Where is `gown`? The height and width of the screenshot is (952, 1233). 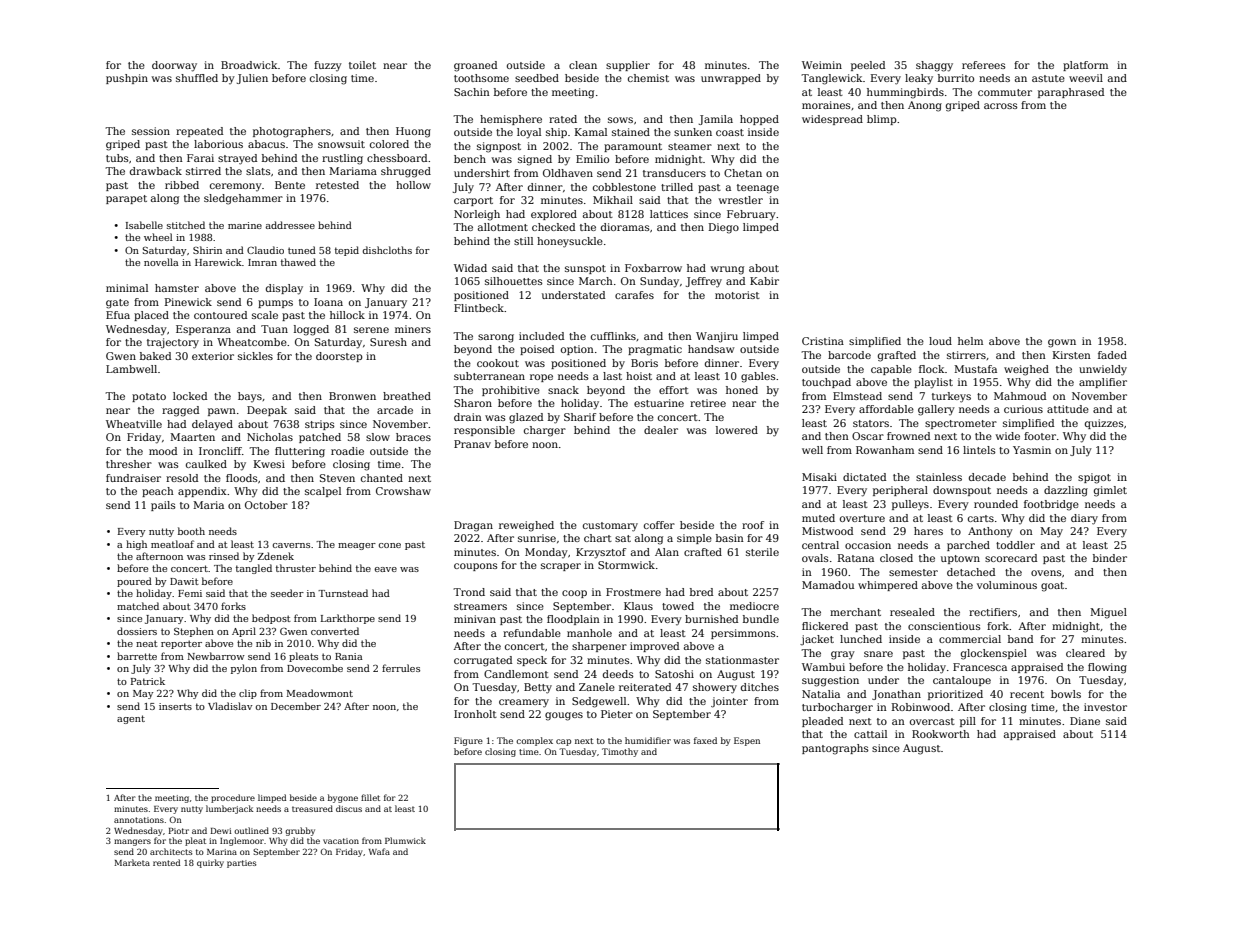 gown is located at coordinates (1062, 343).
